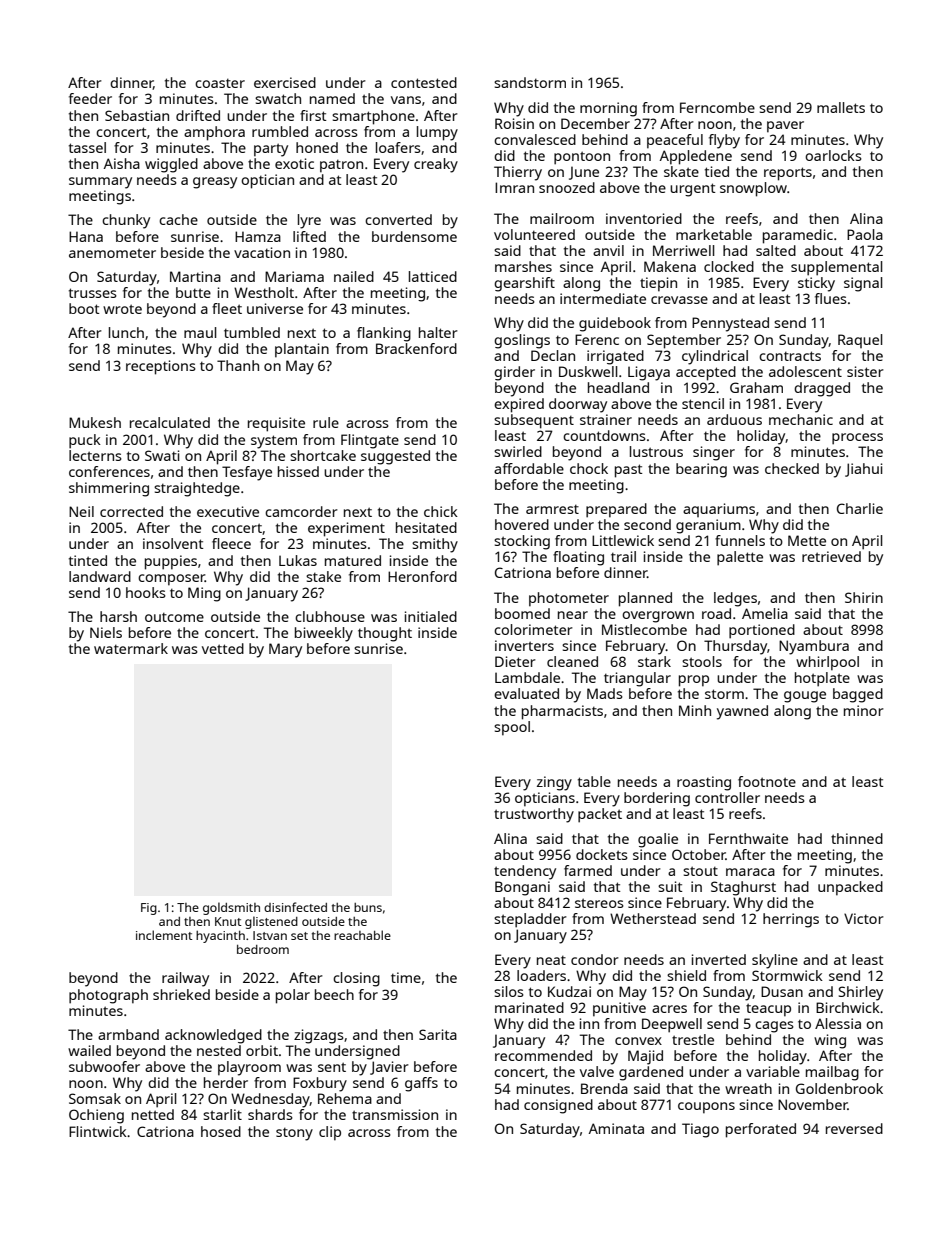  What do you see at coordinates (95, 455) in the page?
I see `lecterns` at bounding box center [95, 455].
